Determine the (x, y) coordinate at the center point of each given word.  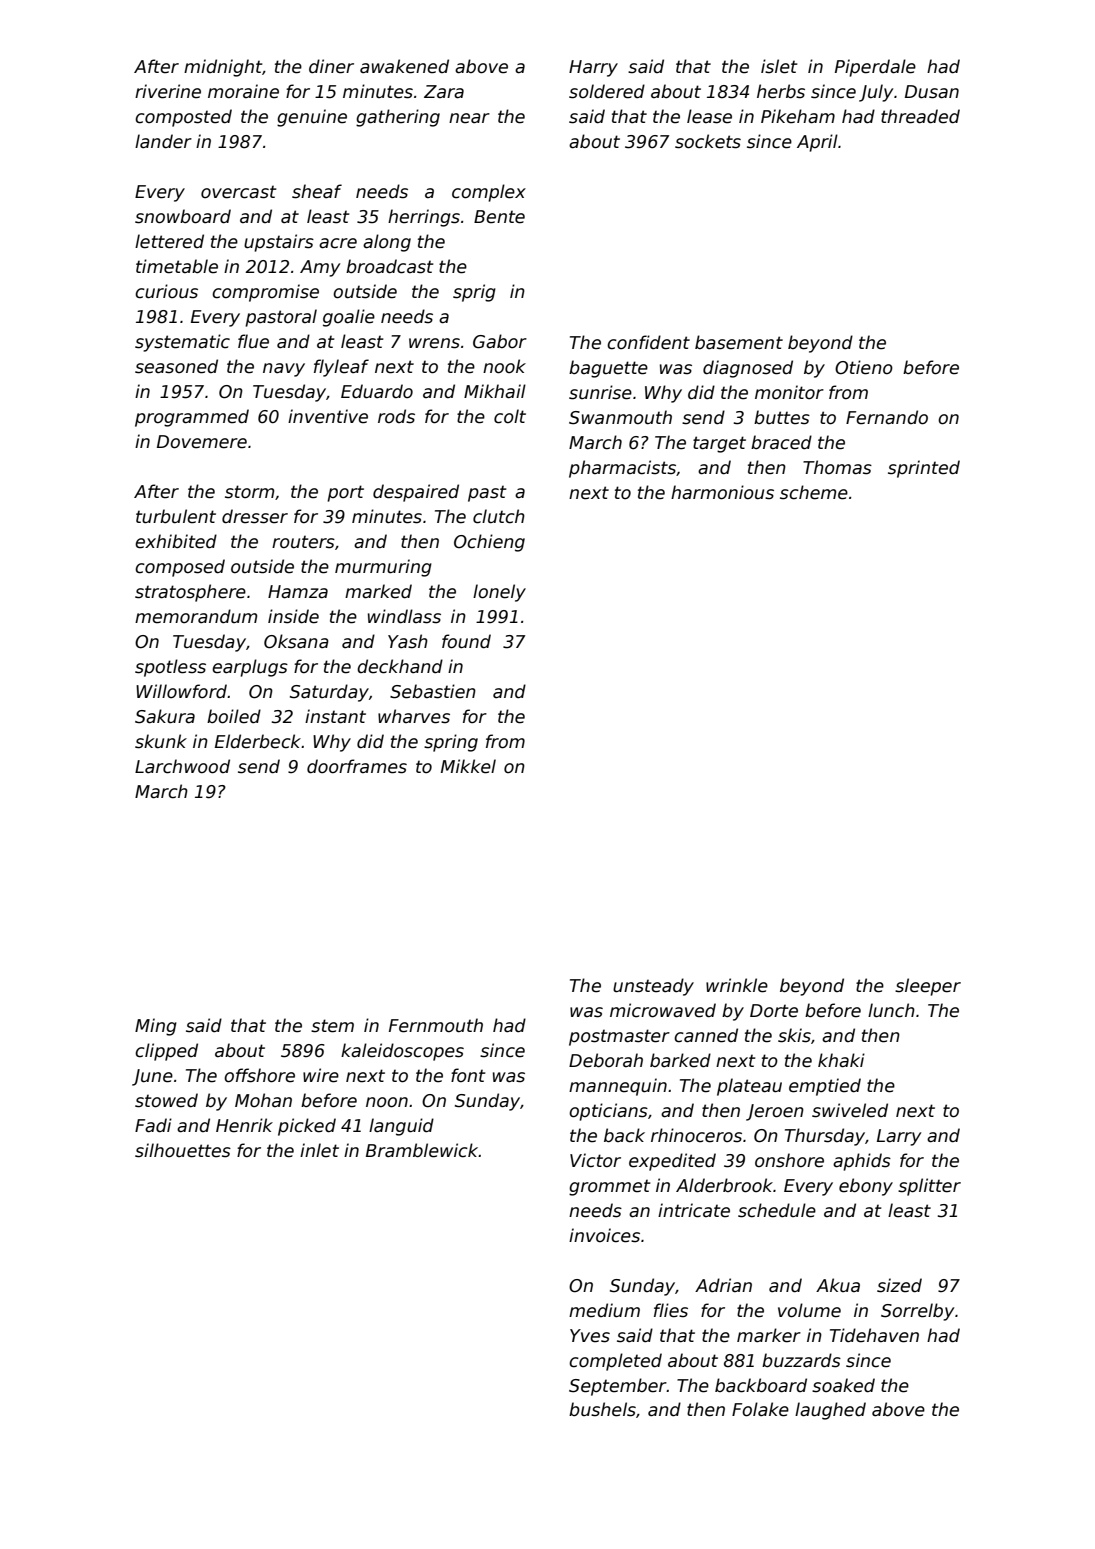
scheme (814, 492)
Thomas (837, 467)
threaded (920, 116)
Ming (156, 1027)
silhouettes (183, 1150)
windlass (404, 616)
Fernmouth (436, 1025)
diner (331, 66)
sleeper (928, 987)
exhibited (176, 541)
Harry (593, 68)
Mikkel (468, 766)
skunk (161, 741)
